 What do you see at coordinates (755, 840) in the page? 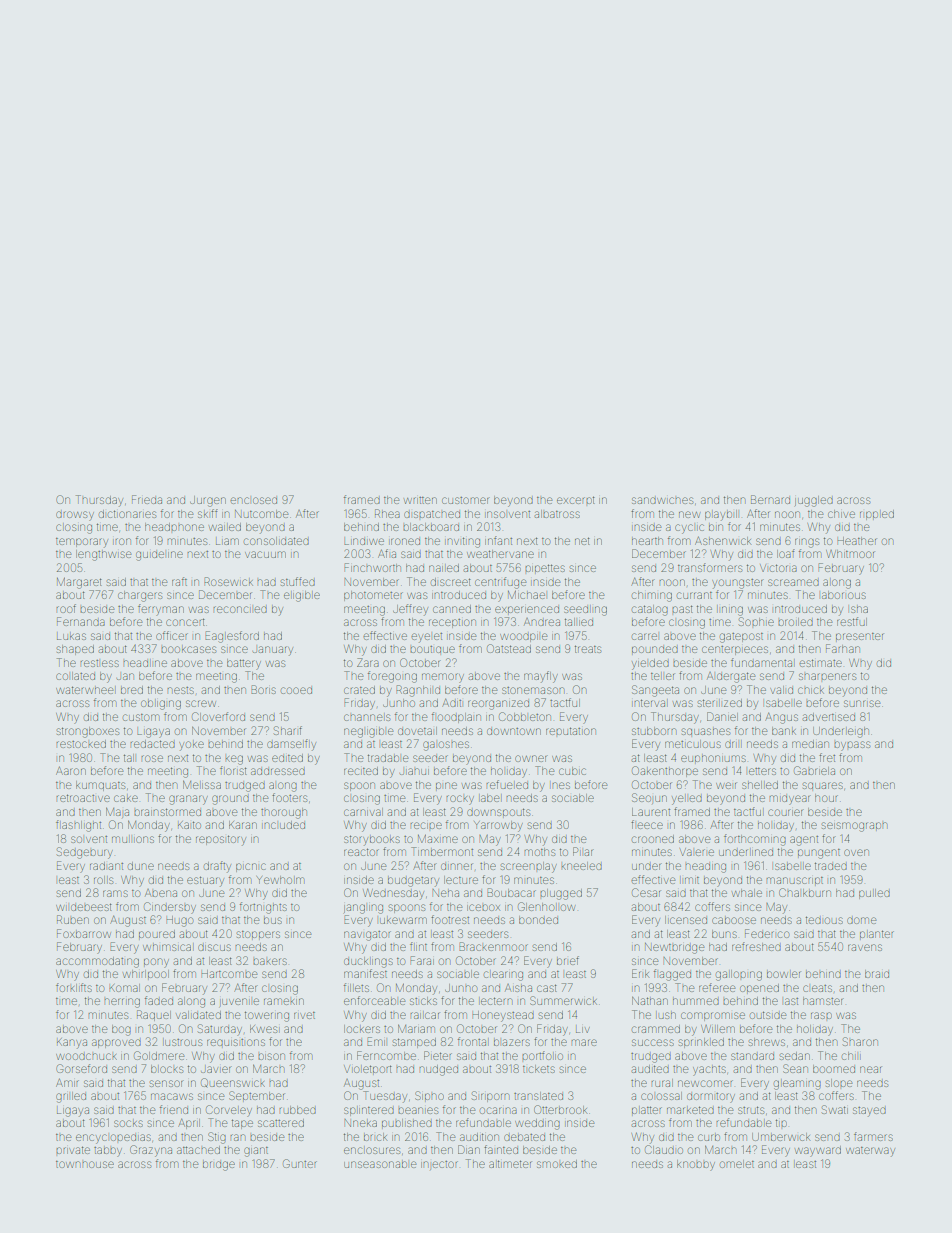
I see `forthcoming` at bounding box center [755, 840].
